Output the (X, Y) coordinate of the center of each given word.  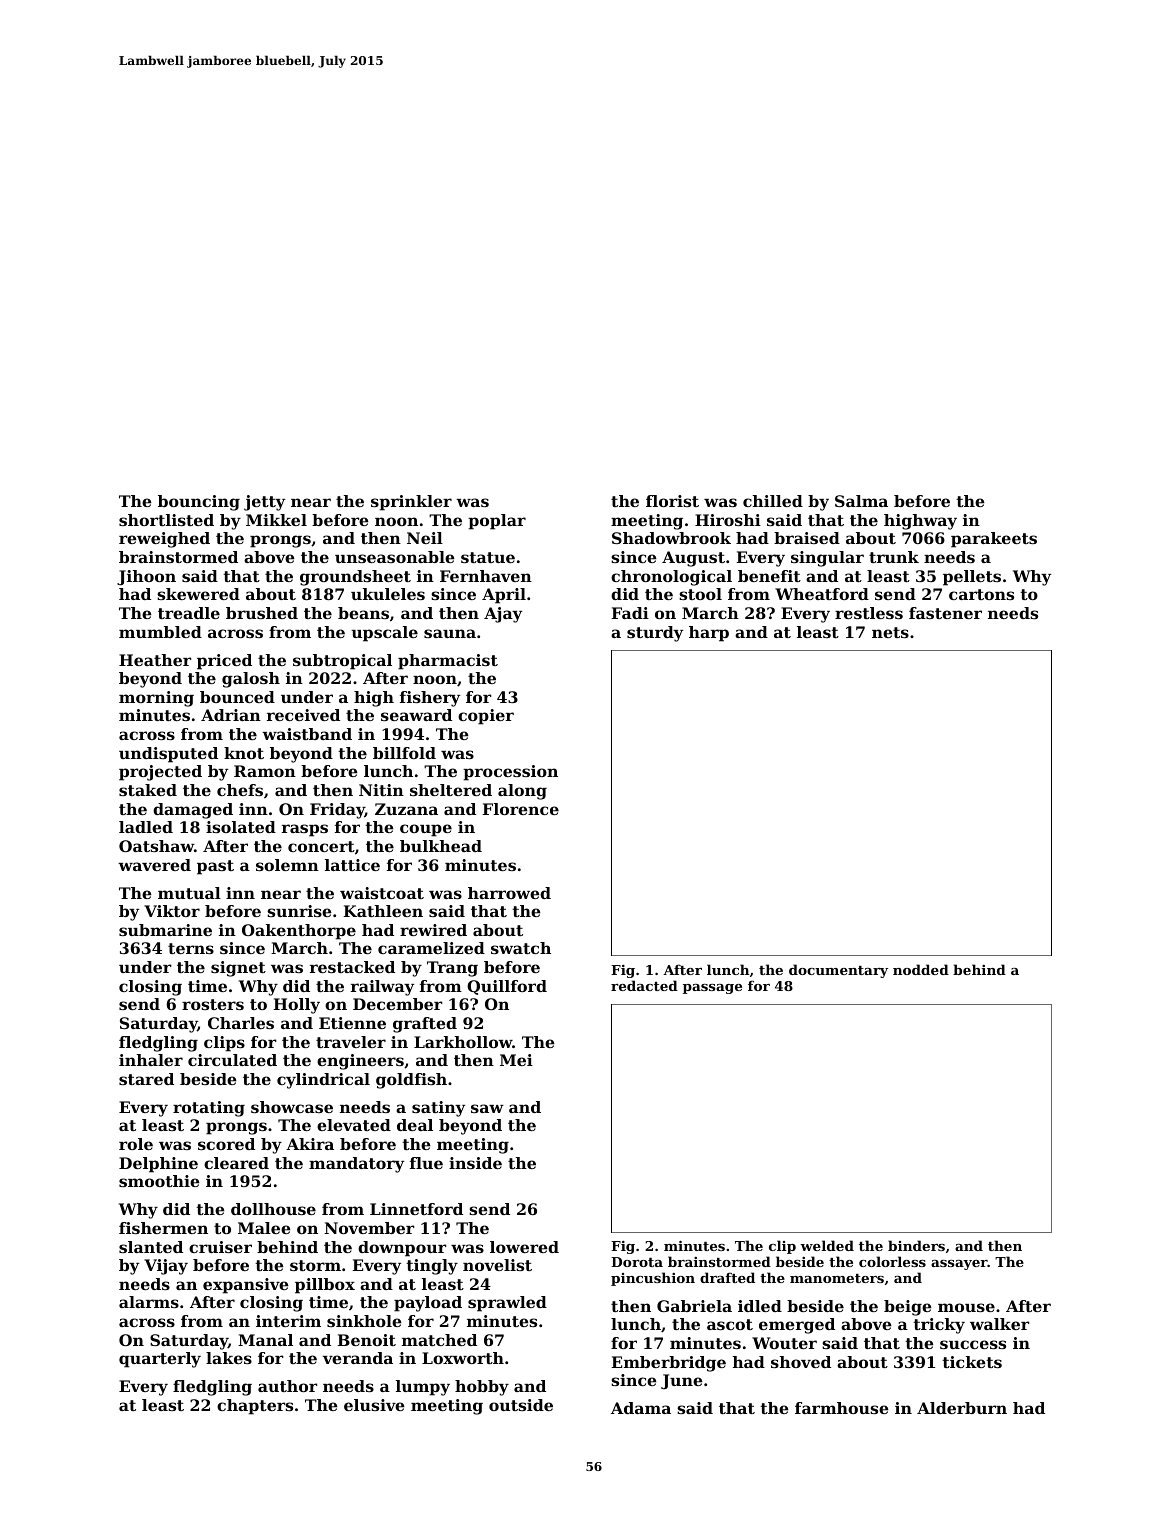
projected (160, 773)
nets (890, 632)
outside (521, 1405)
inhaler (151, 1060)
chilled (773, 501)
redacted (644, 985)
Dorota (637, 1262)
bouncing (199, 503)
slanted (151, 1247)
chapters (255, 1407)
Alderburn (962, 1408)
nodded (921, 969)
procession (510, 773)
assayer (959, 1265)
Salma (861, 501)
